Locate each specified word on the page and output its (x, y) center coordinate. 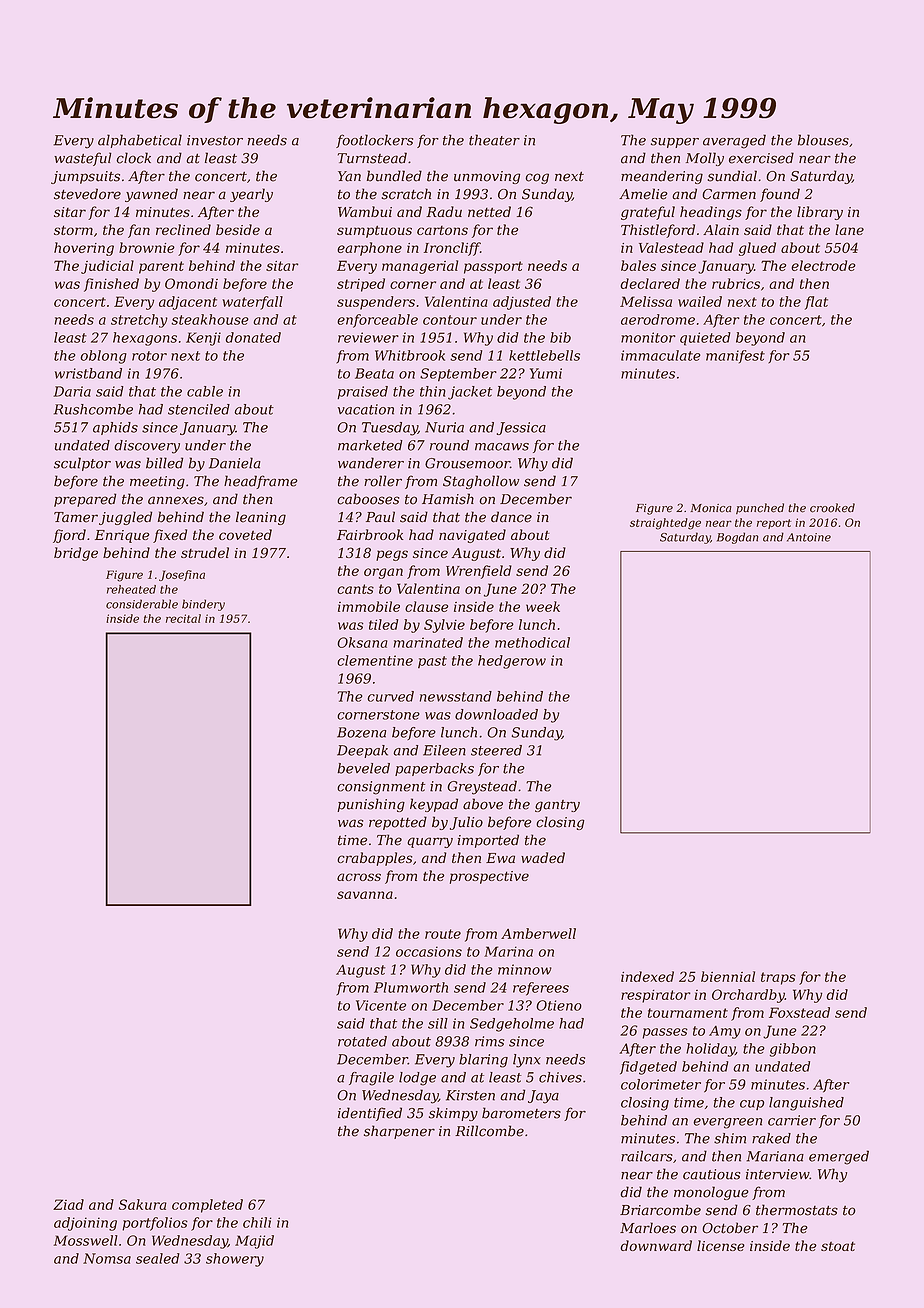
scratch (406, 194)
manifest (735, 356)
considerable (142, 604)
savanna (365, 895)
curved (391, 696)
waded (543, 857)
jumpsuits (85, 177)
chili (257, 1222)
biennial (728, 976)
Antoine (809, 537)
